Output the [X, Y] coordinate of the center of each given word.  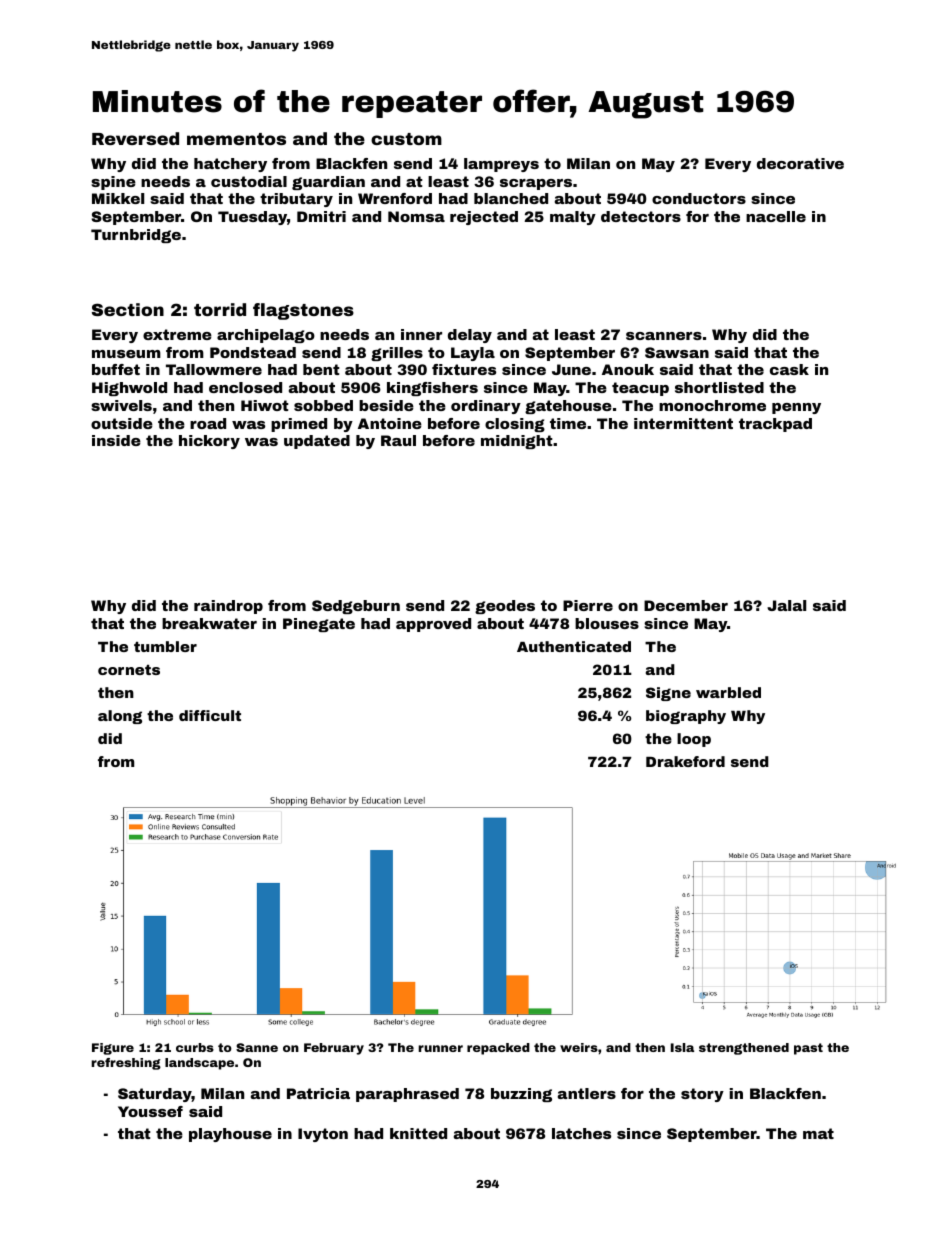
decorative [800, 163]
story [702, 1095]
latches [581, 1133]
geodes [505, 607]
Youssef [150, 1111]
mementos [236, 139]
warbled [728, 692]
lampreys [501, 165]
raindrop [228, 607]
